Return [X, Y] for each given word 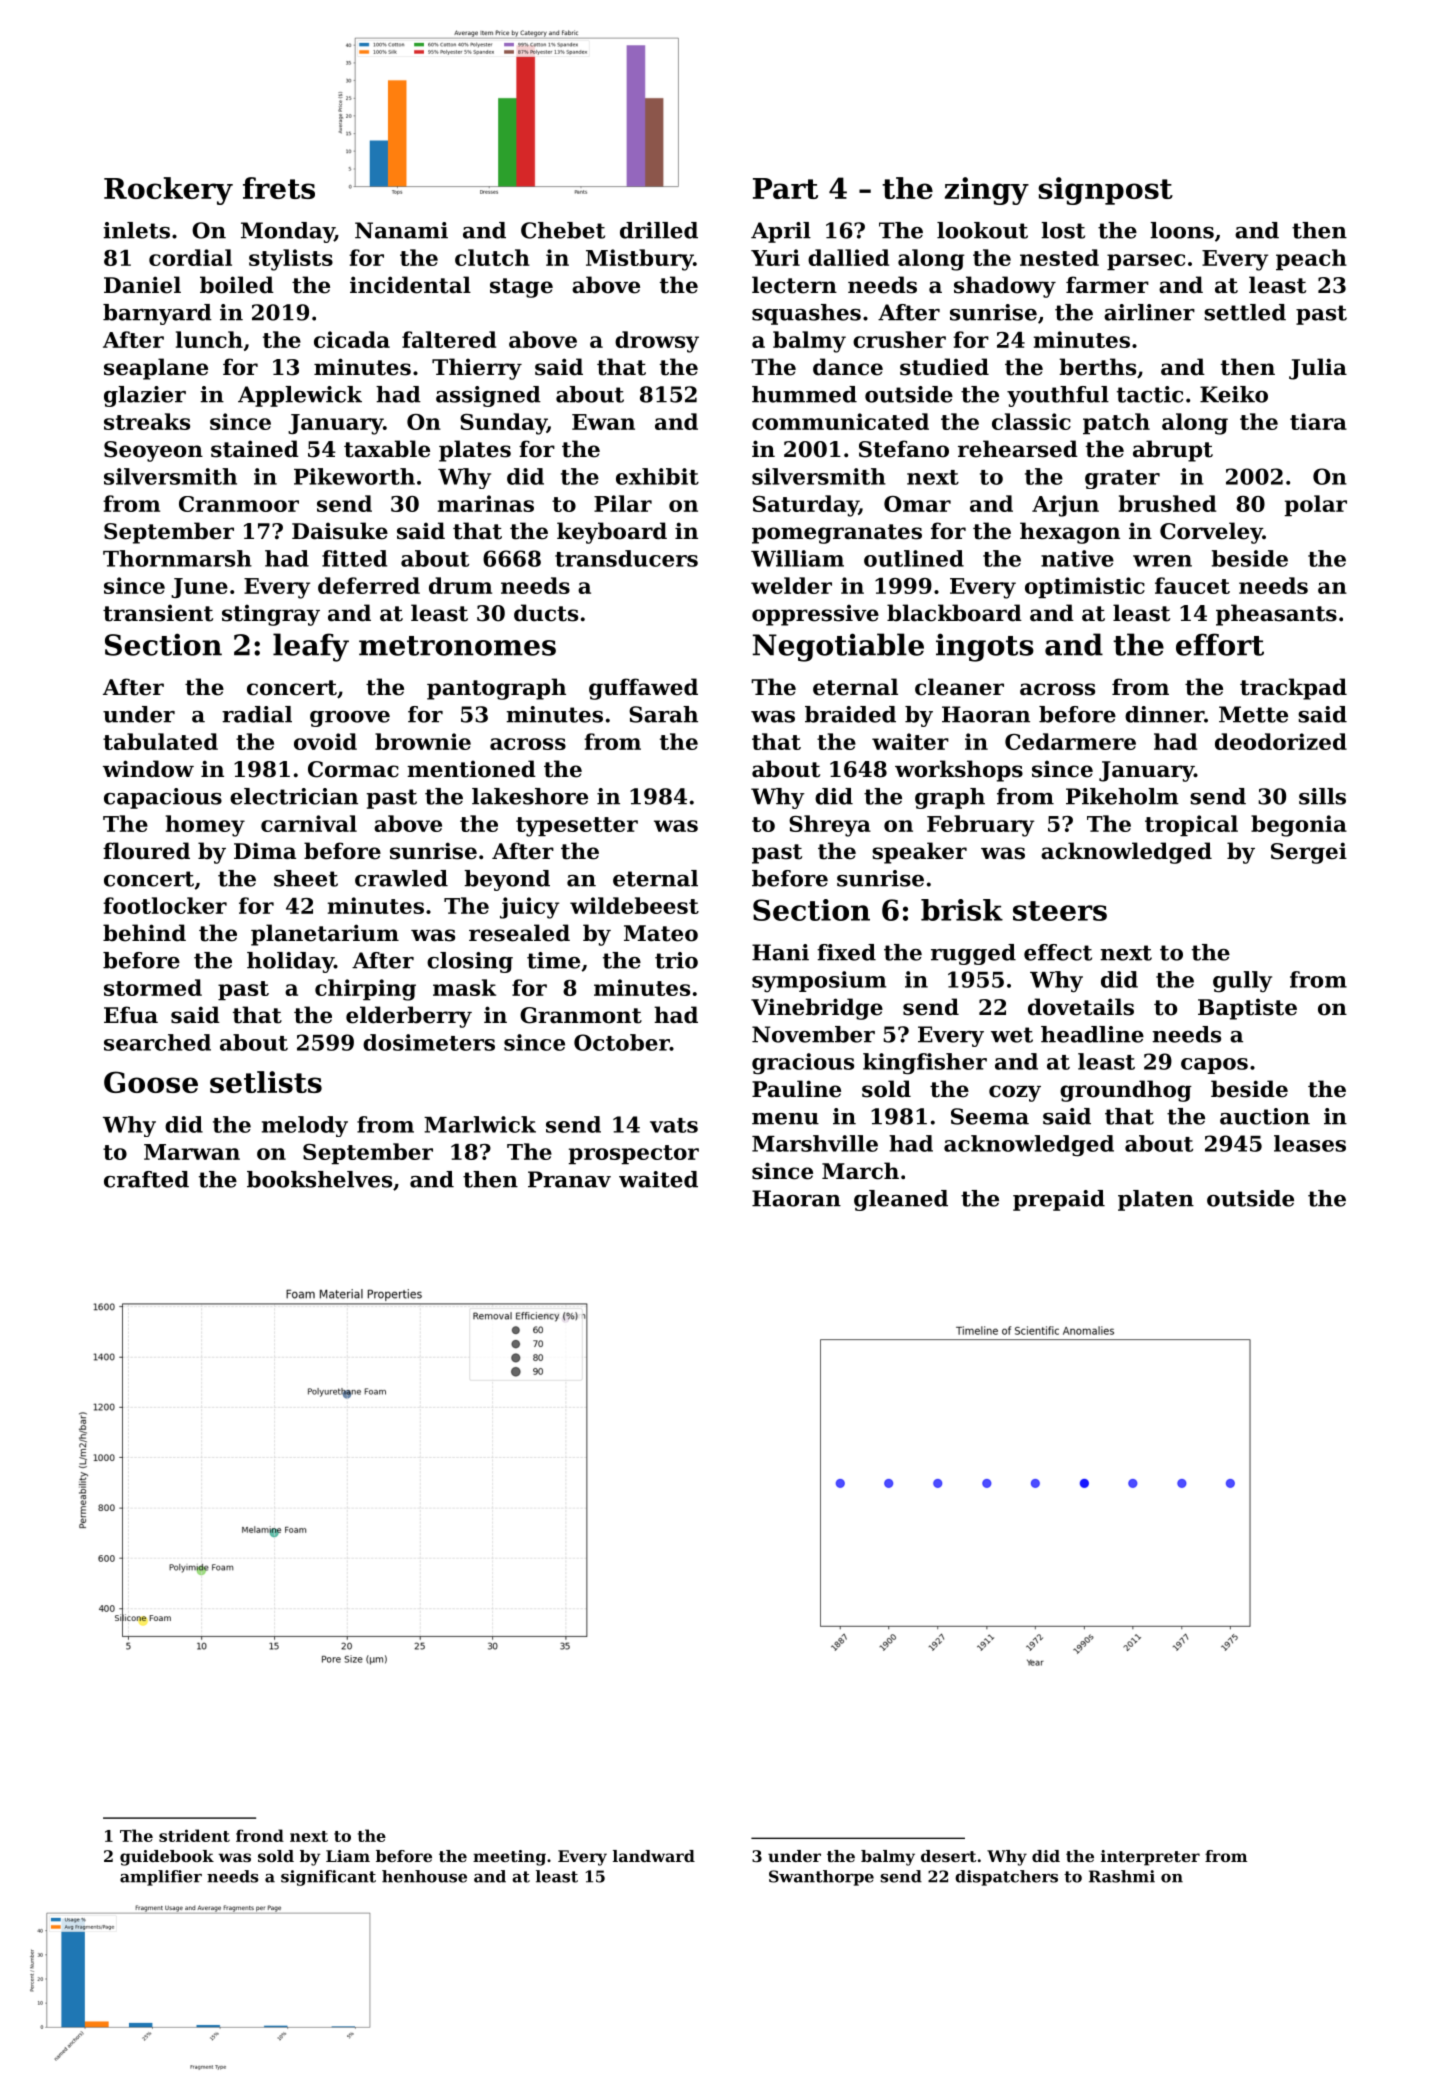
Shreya [830, 826]
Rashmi [1122, 1876]
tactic [1150, 394]
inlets [136, 230]
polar [1315, 505]
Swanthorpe [821, 1878]
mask [464, 987]
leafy [311, 647]
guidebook [167, 1858]
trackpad [1293, 689]
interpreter [1150, 1858]
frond [260, 1835]
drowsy [657, 342]
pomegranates [837, 534]
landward [654, 1856]
